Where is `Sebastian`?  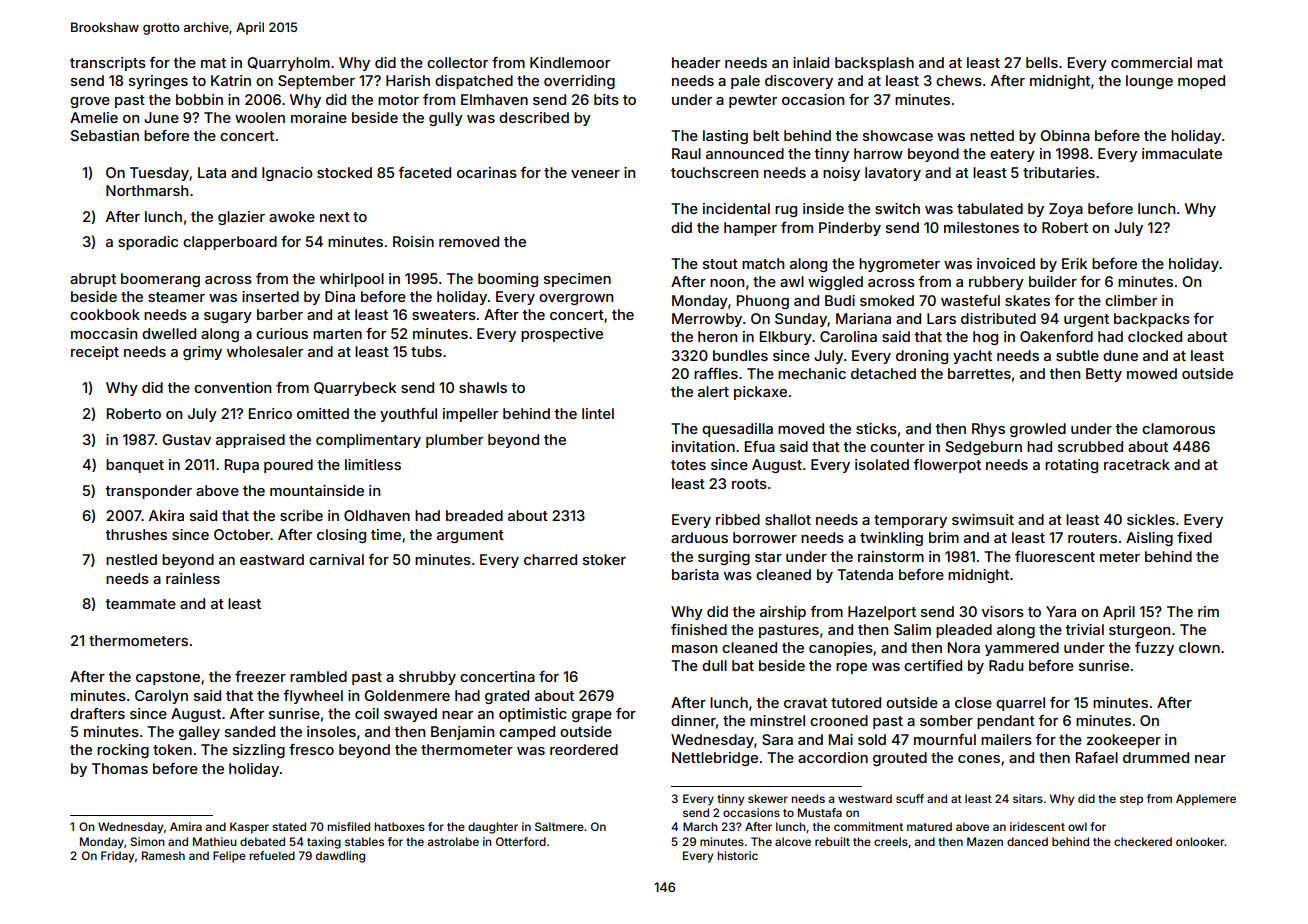 Sebastian is located at coordinates (105, 135).
